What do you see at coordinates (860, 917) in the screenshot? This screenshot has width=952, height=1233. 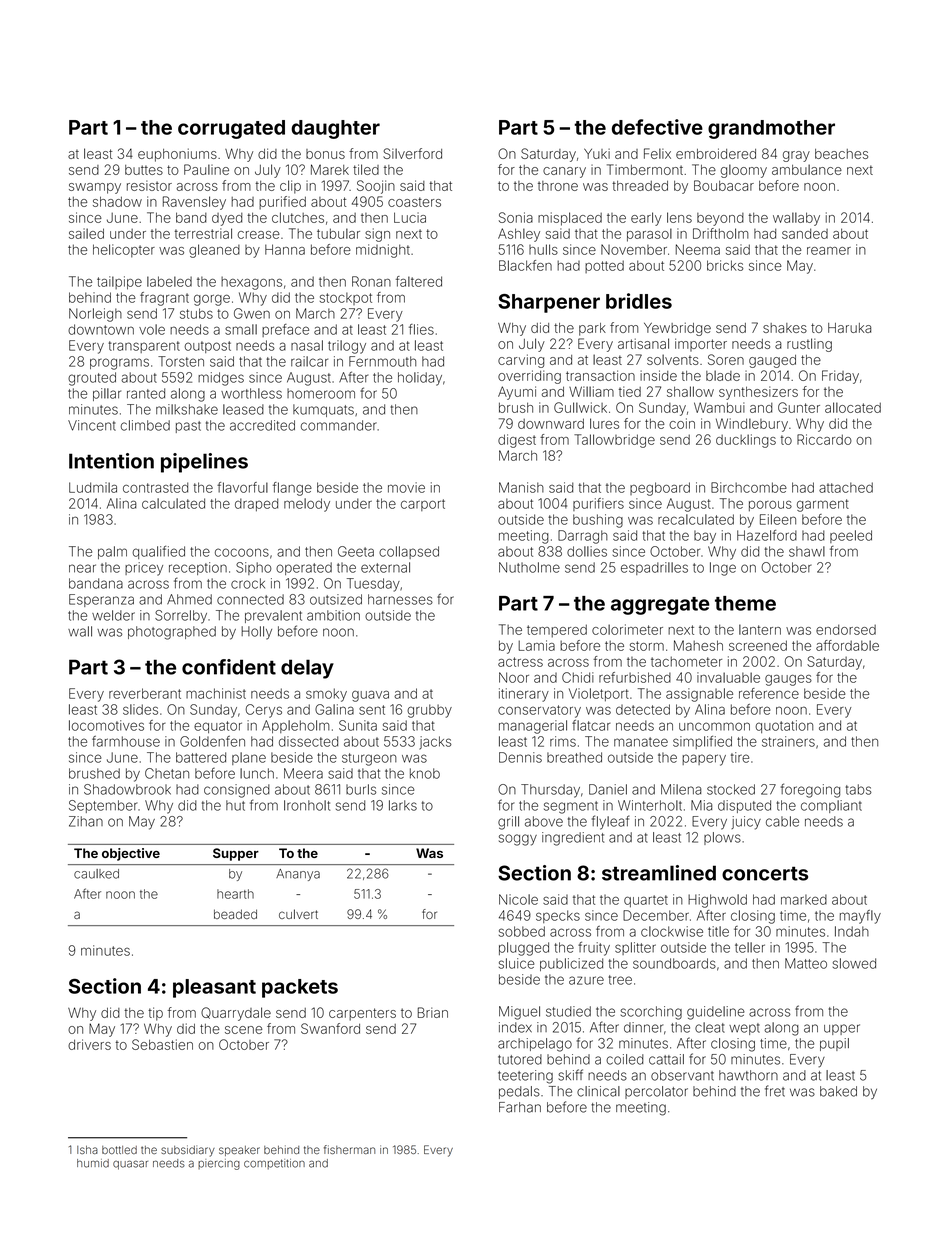 I see `mayfly` at bounding box center [860, 917].
